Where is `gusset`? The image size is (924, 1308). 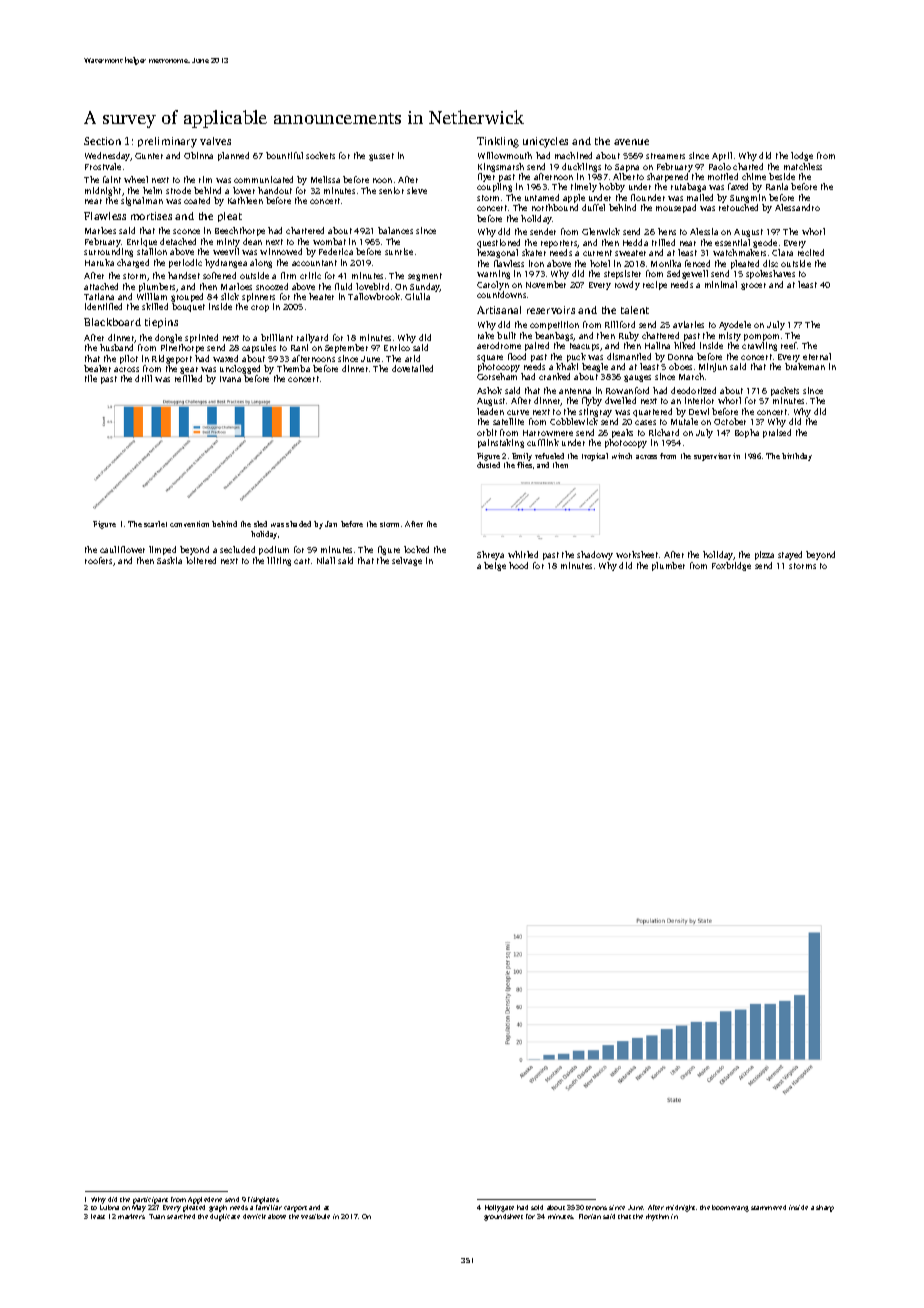
gusset is located at coordinates (381, 157).
